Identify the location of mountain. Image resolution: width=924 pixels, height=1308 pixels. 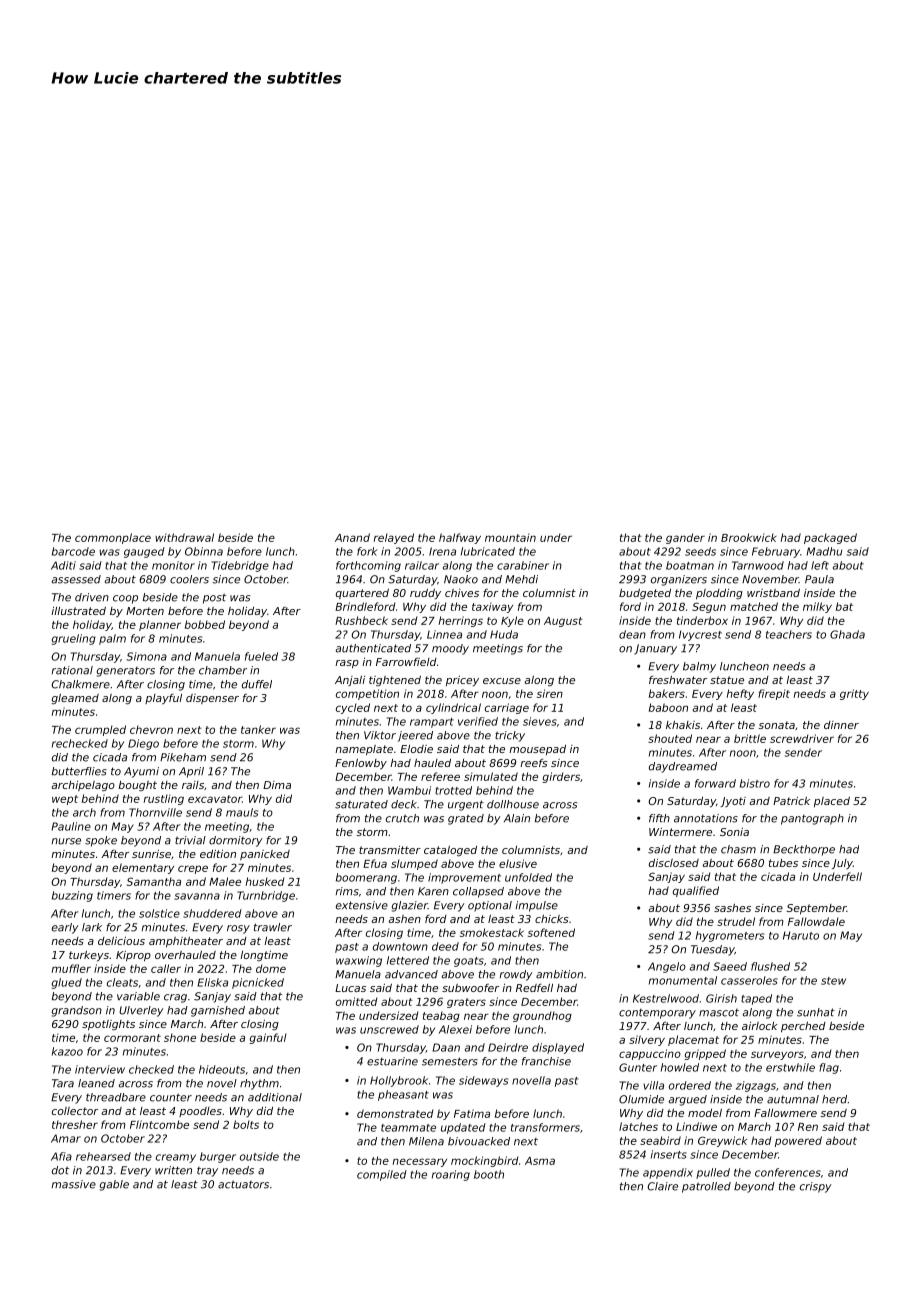
(510, 537).
